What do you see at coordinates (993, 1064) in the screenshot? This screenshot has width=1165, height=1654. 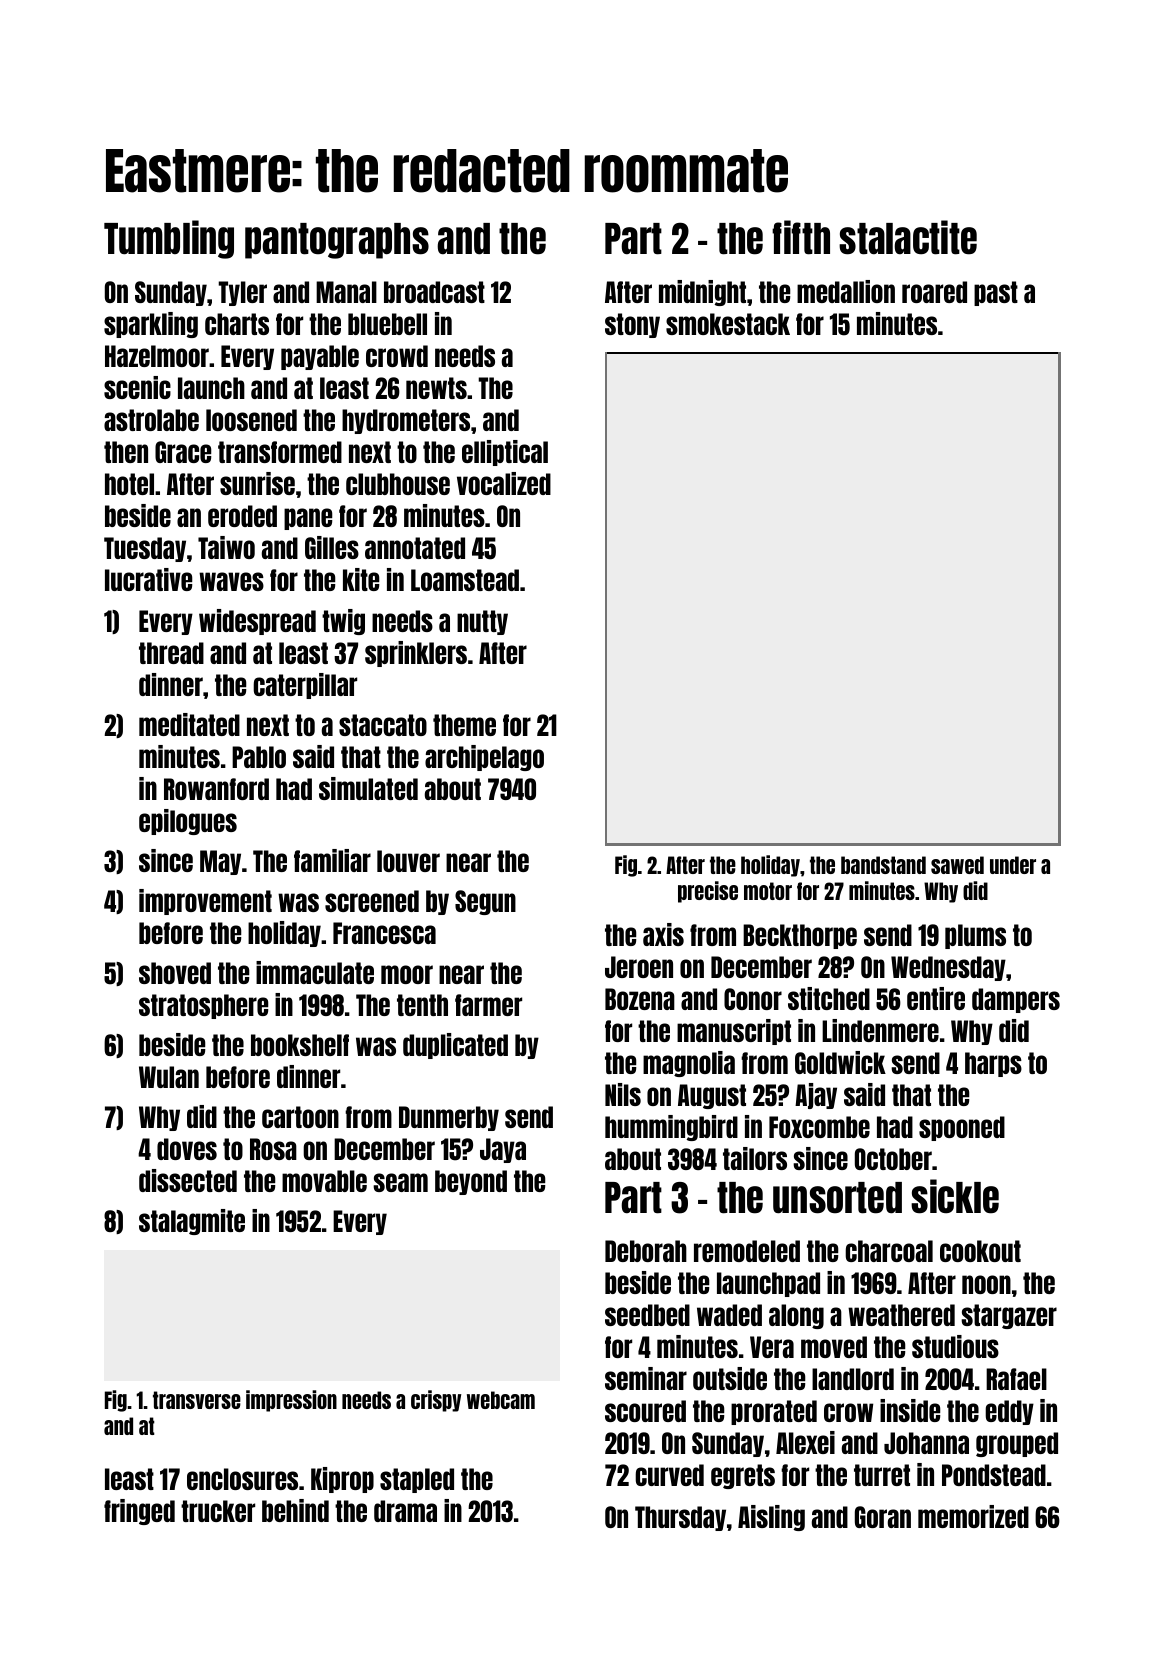 I see `harps` at bounding box center [993, 1064].
